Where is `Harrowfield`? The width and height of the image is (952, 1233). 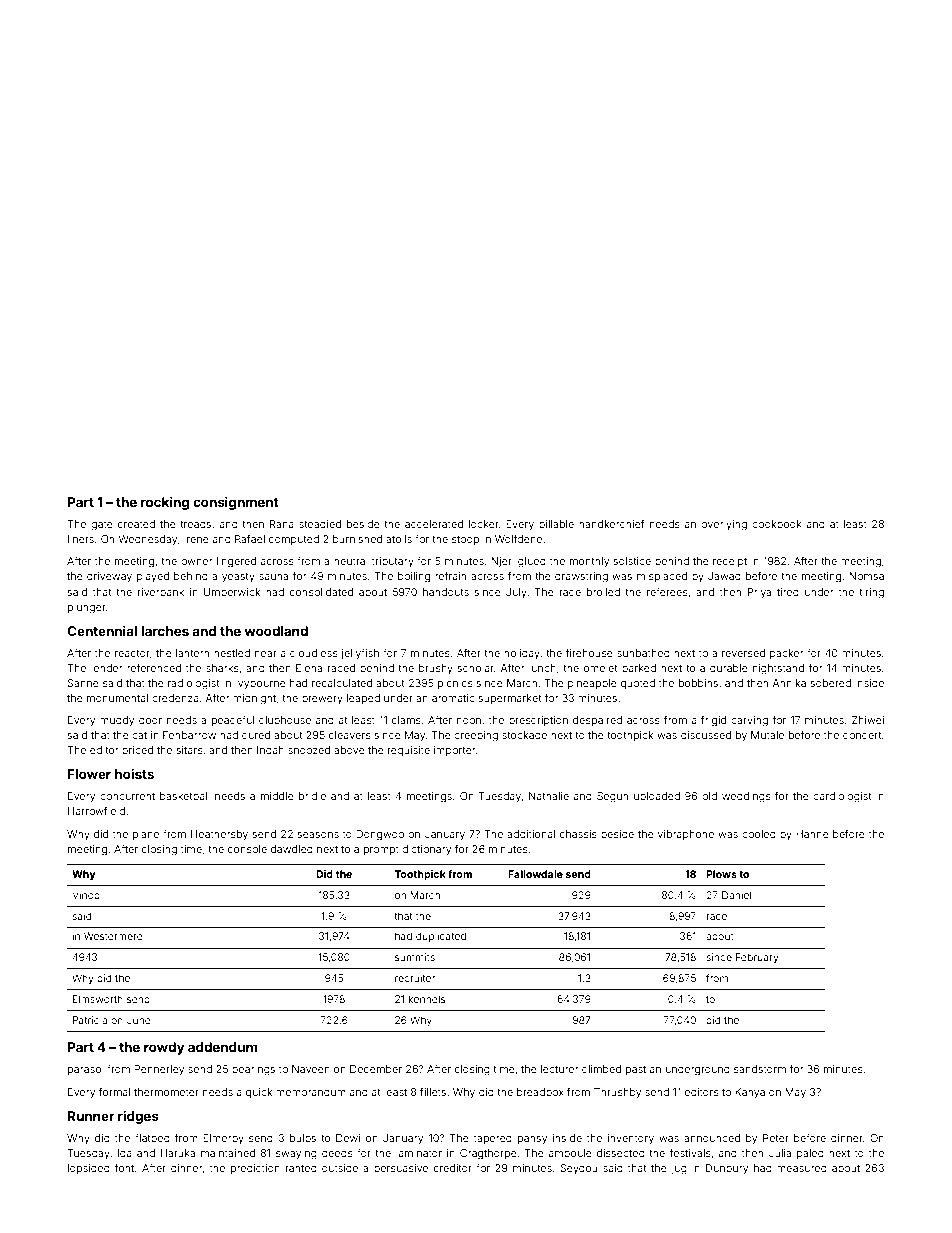 Harrowfield is located at coordinates (96, 811).
